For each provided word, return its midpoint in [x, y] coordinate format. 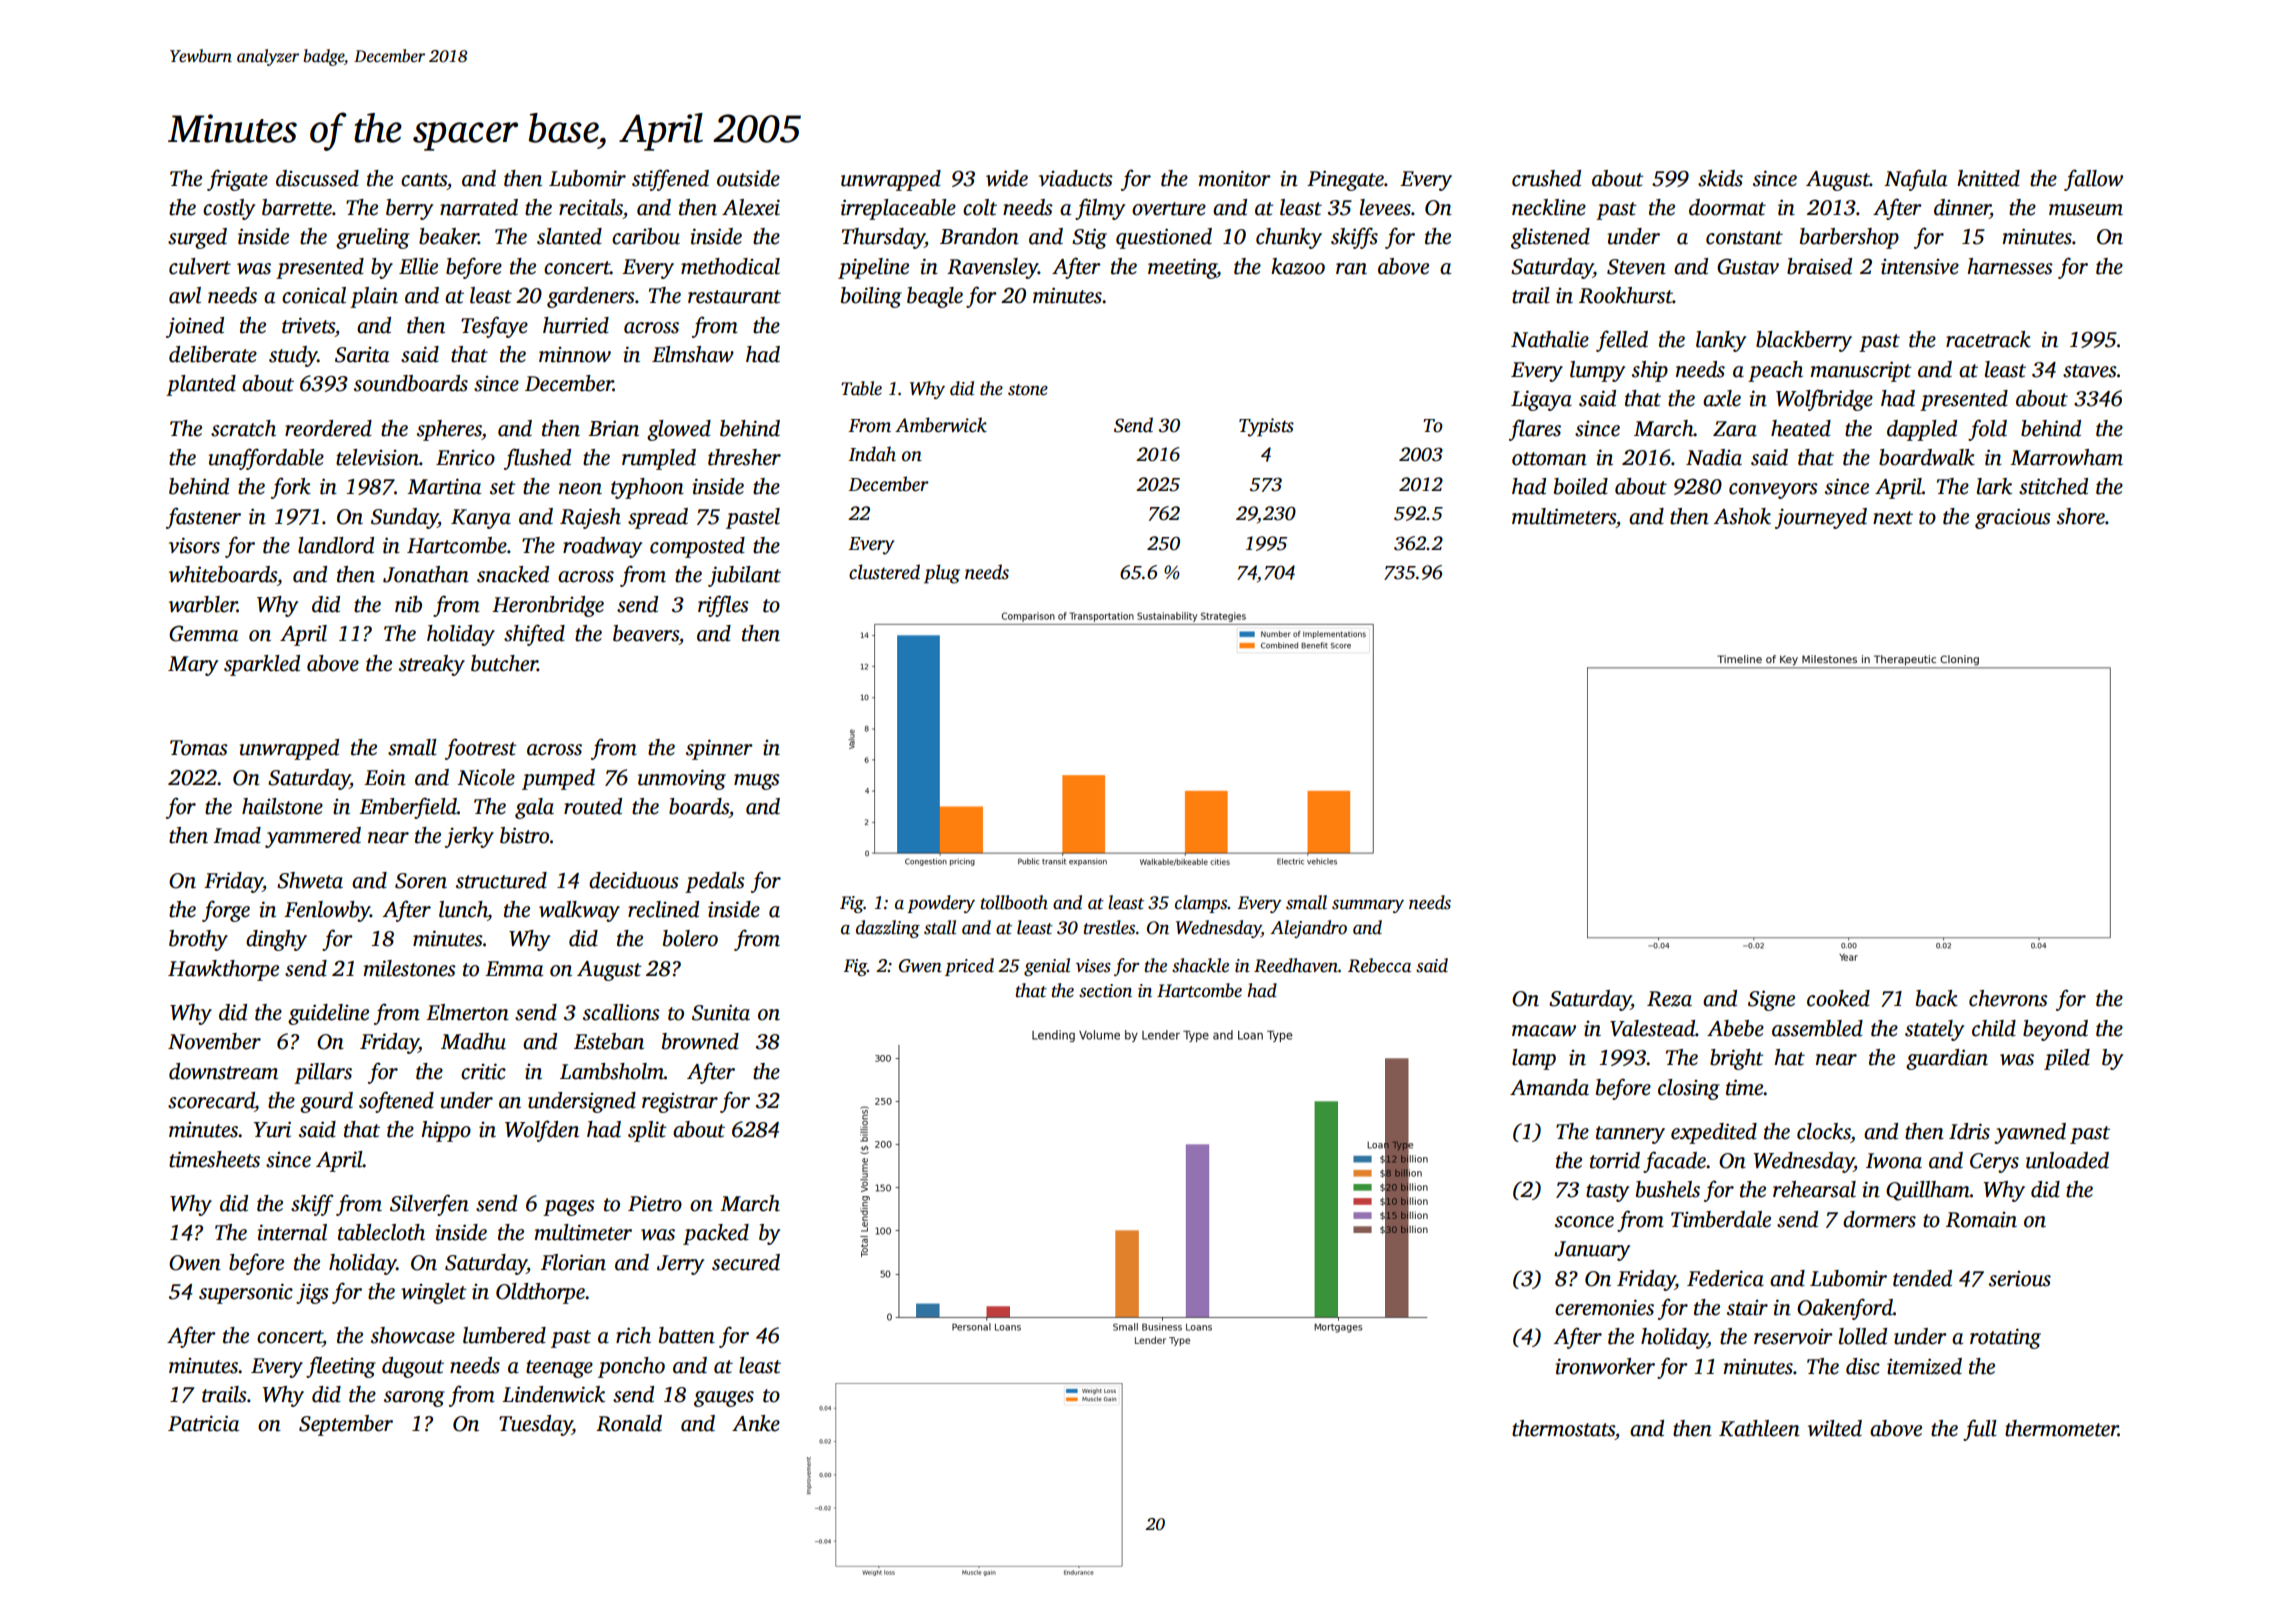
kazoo [1298, 266]
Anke [756, 1423]
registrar [680, 1103]
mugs [757, 782]
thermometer [2061, 1428]
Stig [1089, 238]
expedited [1714, 1133]
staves [2090, 371]
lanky [1721, 341]
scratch [243, 428]
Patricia [203, 1423]
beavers [646, 633]
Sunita [721, 1012]
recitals [591, 207]
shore [2081, 516]
